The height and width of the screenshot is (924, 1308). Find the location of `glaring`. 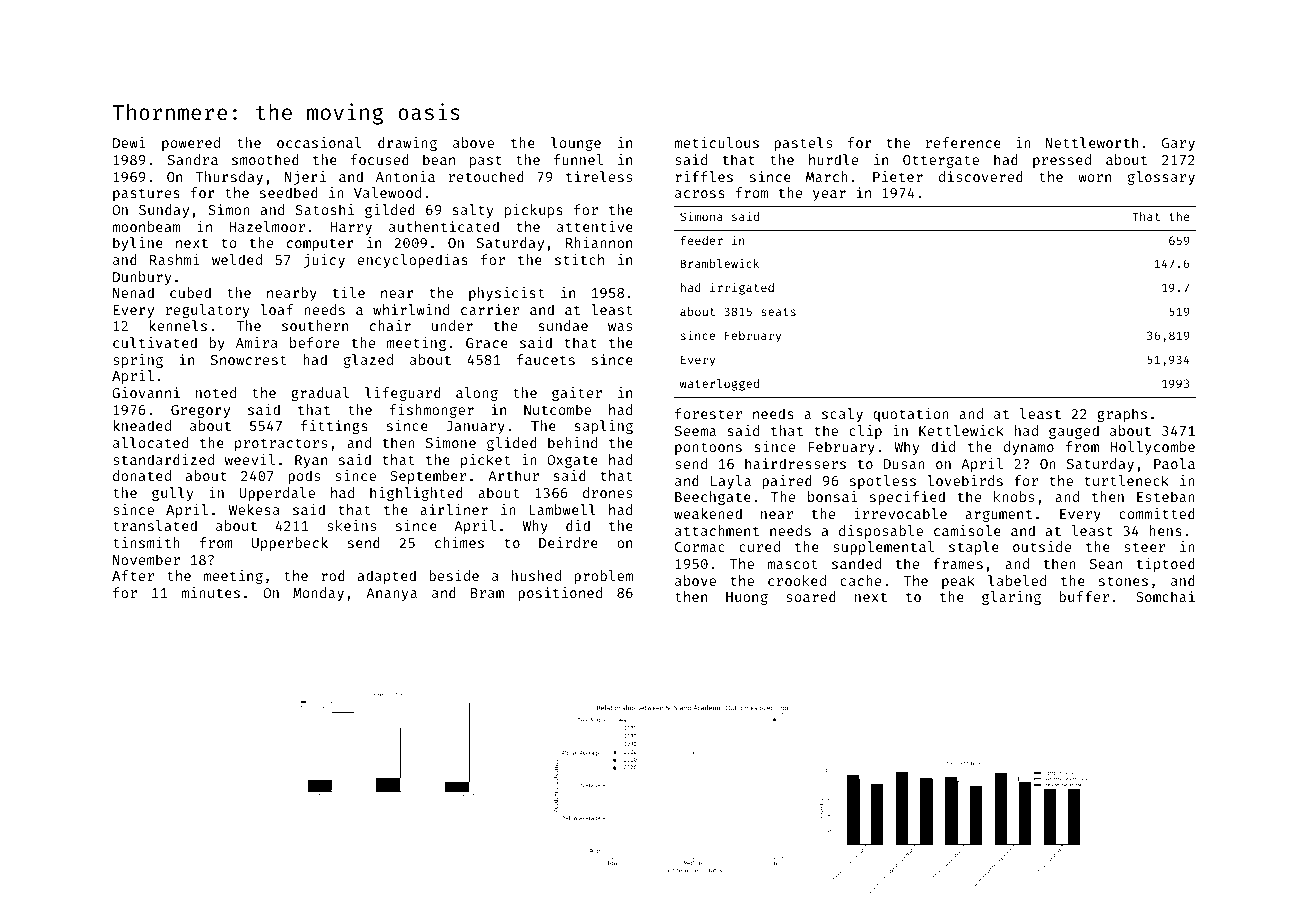

glaring is located at coordinates (1011, 598).
